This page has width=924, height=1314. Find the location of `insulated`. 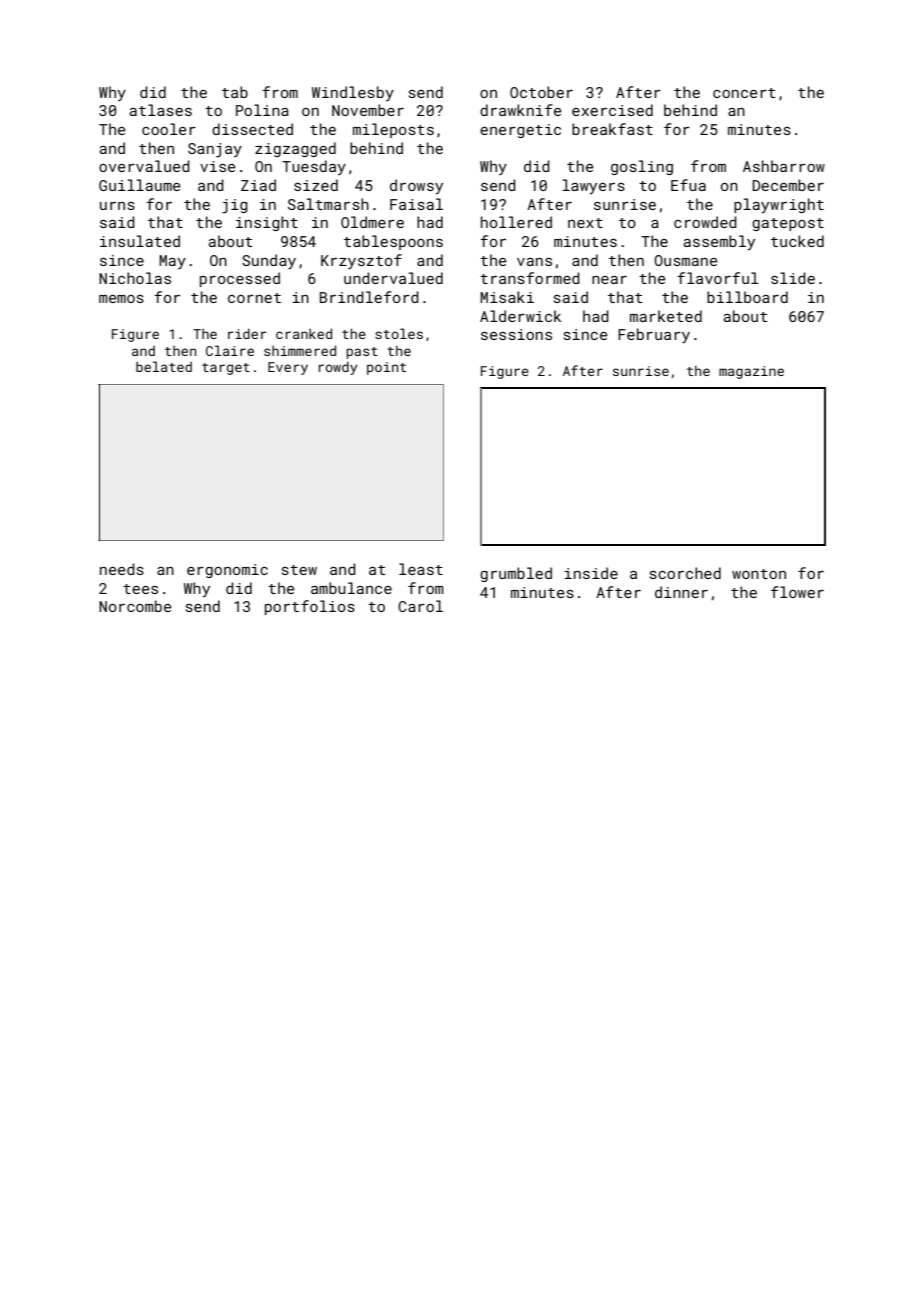

insulated is located at coordinates (140, 241).
